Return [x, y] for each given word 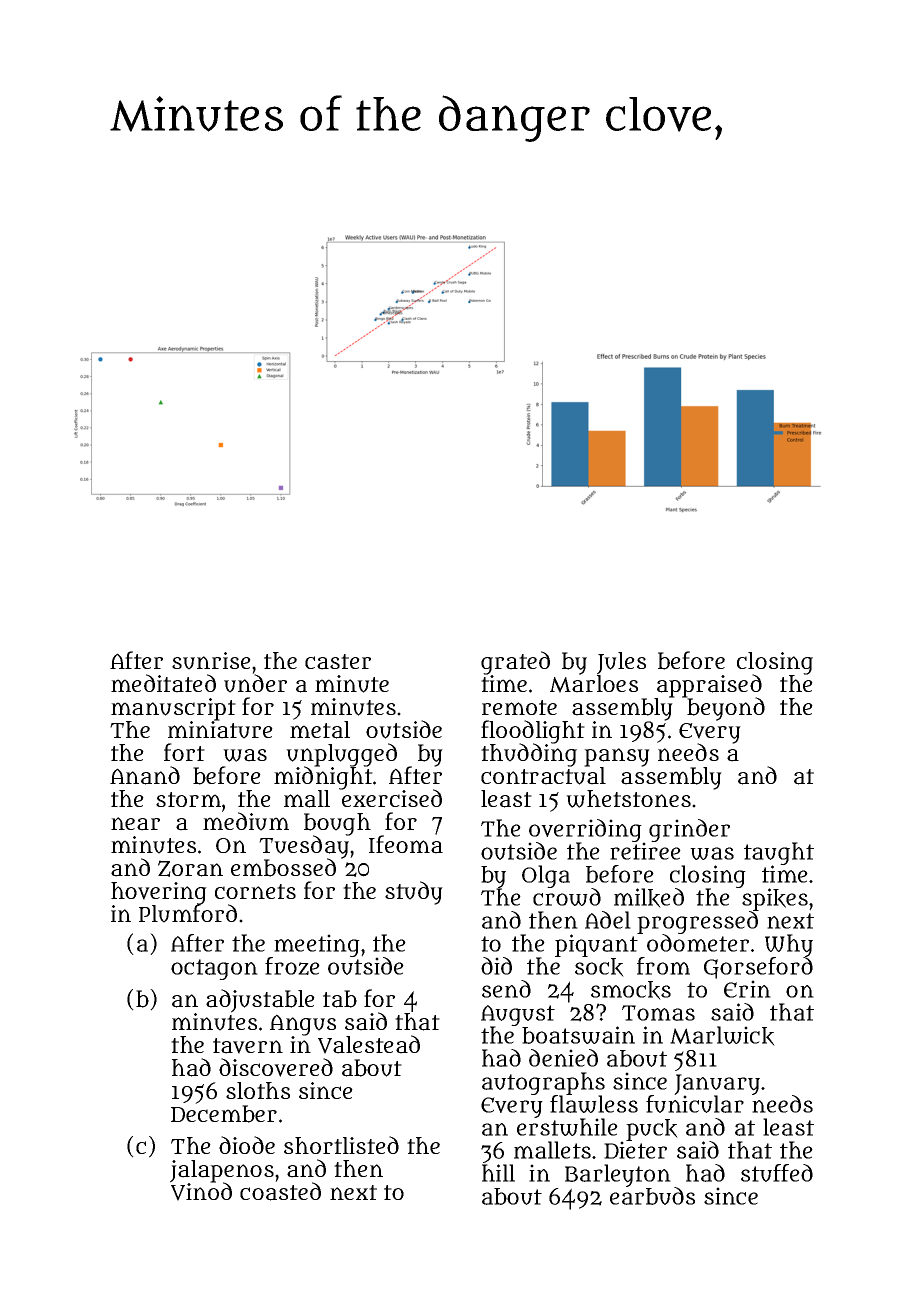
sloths [258, 1090]
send [506, 989]
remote [519, 707]
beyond [726, 709]
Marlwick [722, 1036]
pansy [617, 757]
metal [320, 730]
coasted [280, 1191]
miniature [220, 730]
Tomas [658, 1013]
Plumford [188, 914]
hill [498, 1173]
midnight [323, 778]
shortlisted [341, 1145]
